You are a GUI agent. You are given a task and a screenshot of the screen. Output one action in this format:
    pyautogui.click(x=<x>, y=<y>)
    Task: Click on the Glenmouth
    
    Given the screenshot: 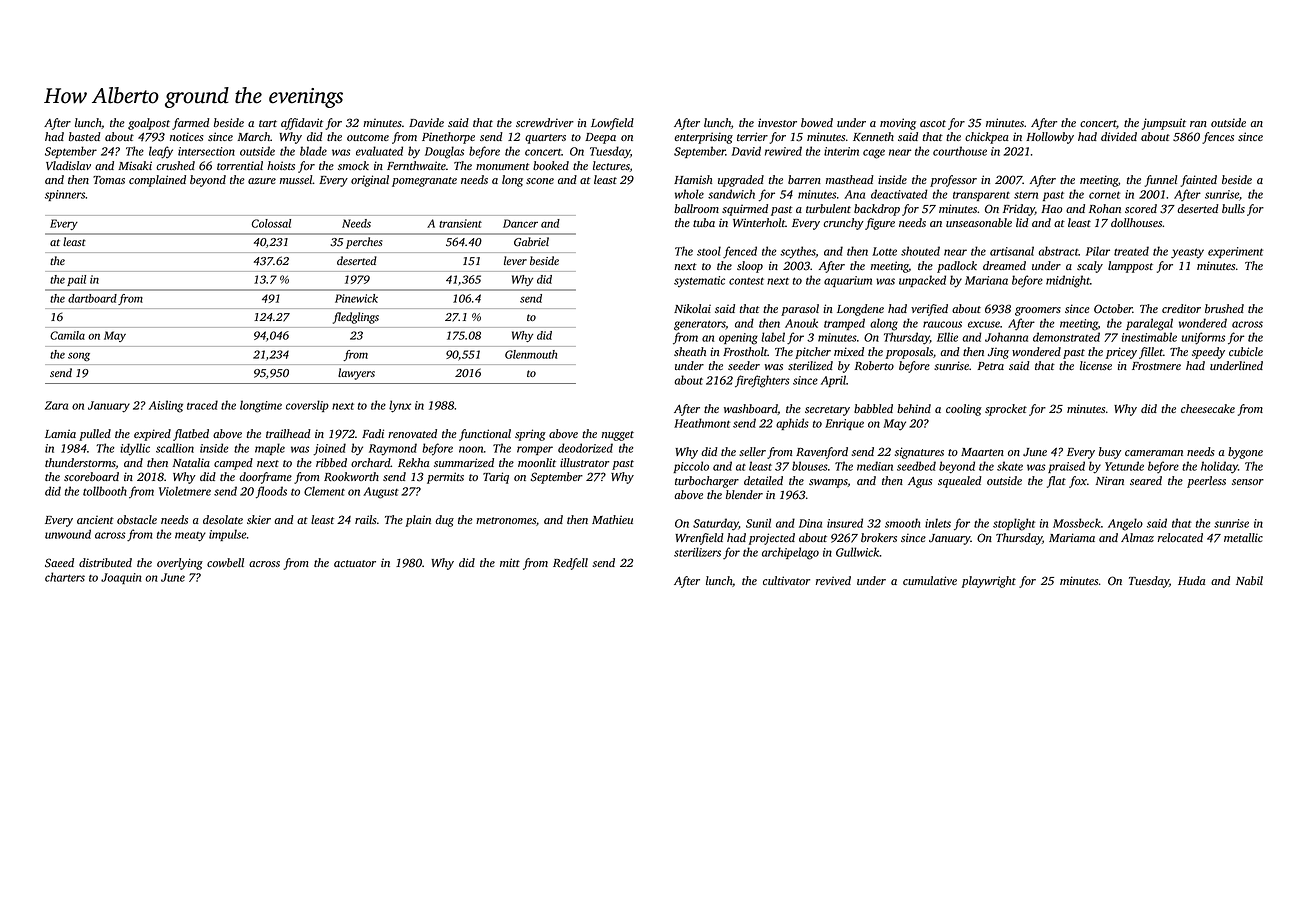 What is the action you would take?
    pyautogui.click(x=531, y=354)
